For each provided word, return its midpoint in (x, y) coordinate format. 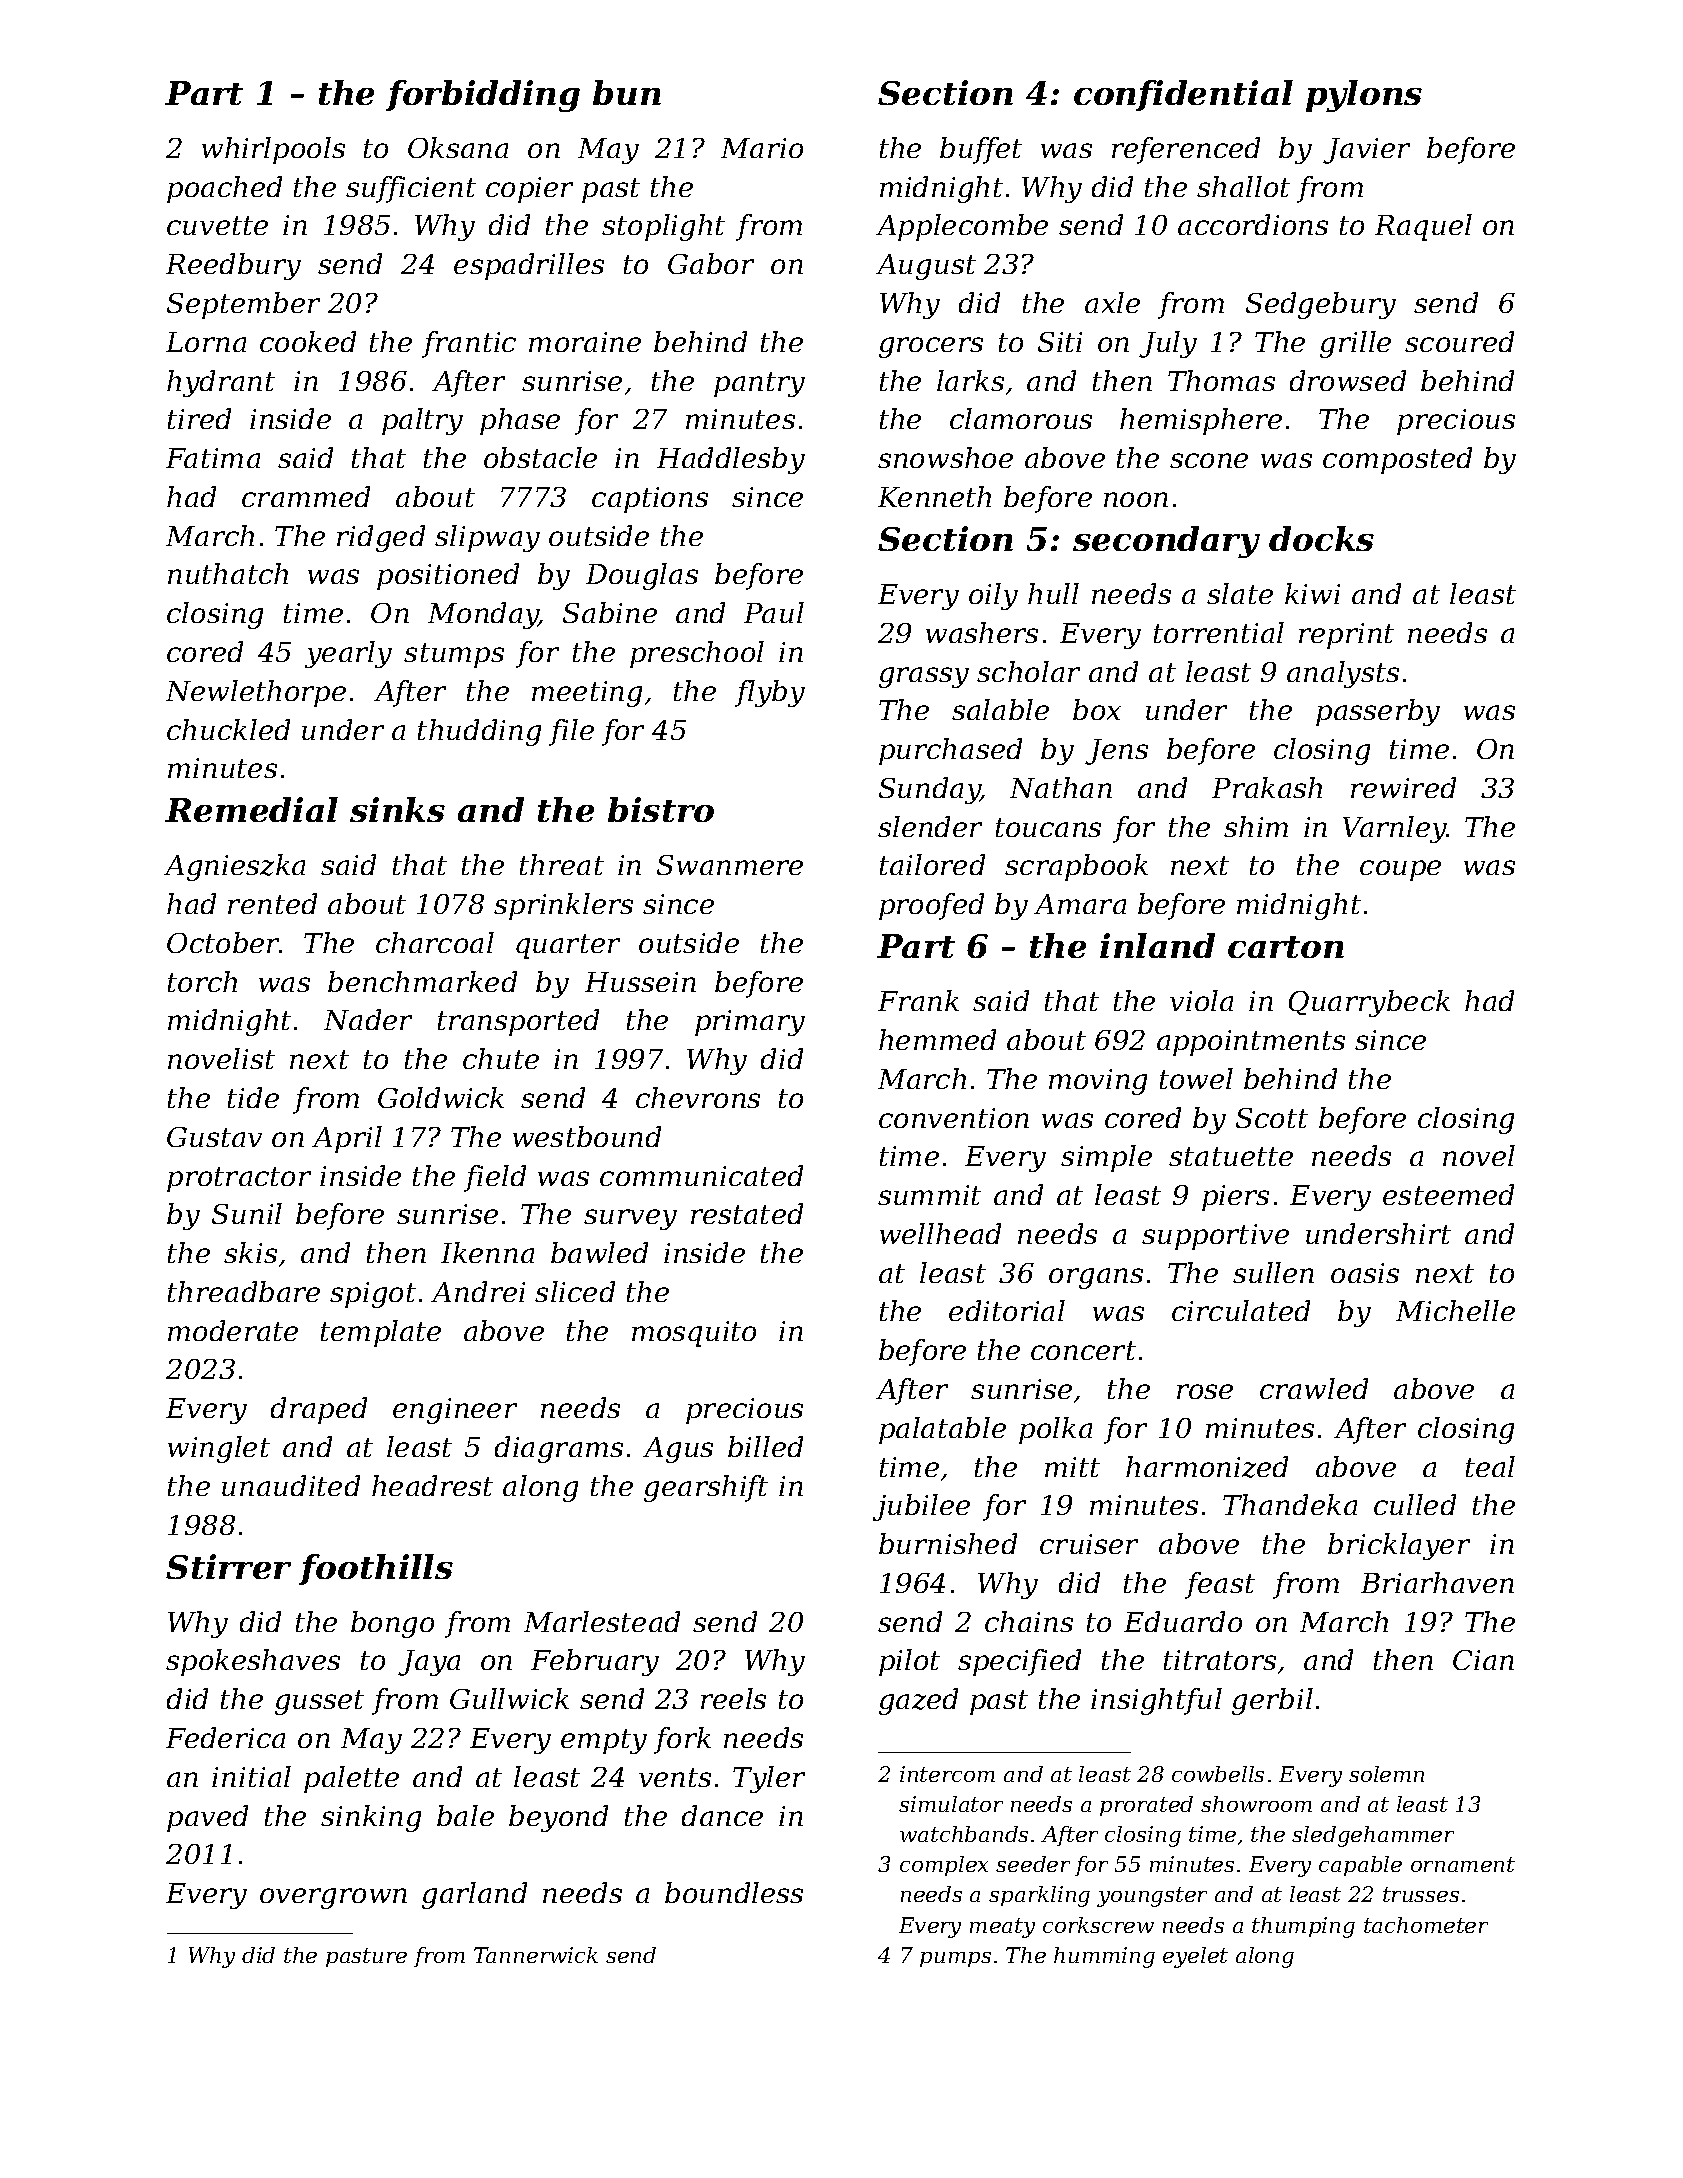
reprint (1346, 636)
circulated (1241, 1310)
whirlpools (273, 150)
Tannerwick (536, 1955)
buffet (981, 150)
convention (954, 1118)
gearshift (706, 1488)
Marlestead (602, 1621)
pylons (1364, 96)
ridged (381, 538)
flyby (770, 693)
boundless (734, 1892)
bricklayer (1399, 1546)
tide (253, 1097)
